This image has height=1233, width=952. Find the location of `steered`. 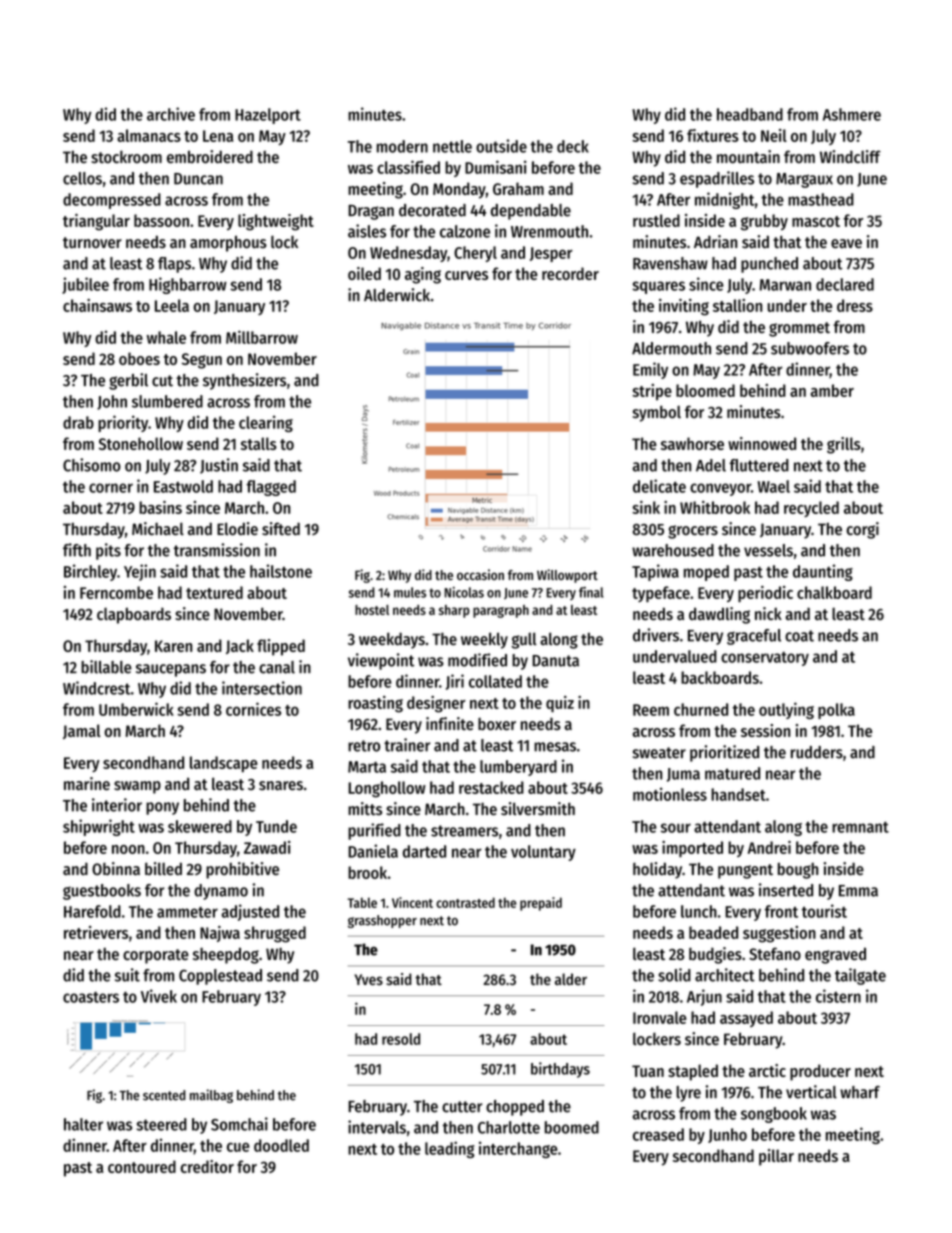

steered is located at coordinates (161, 1124).
